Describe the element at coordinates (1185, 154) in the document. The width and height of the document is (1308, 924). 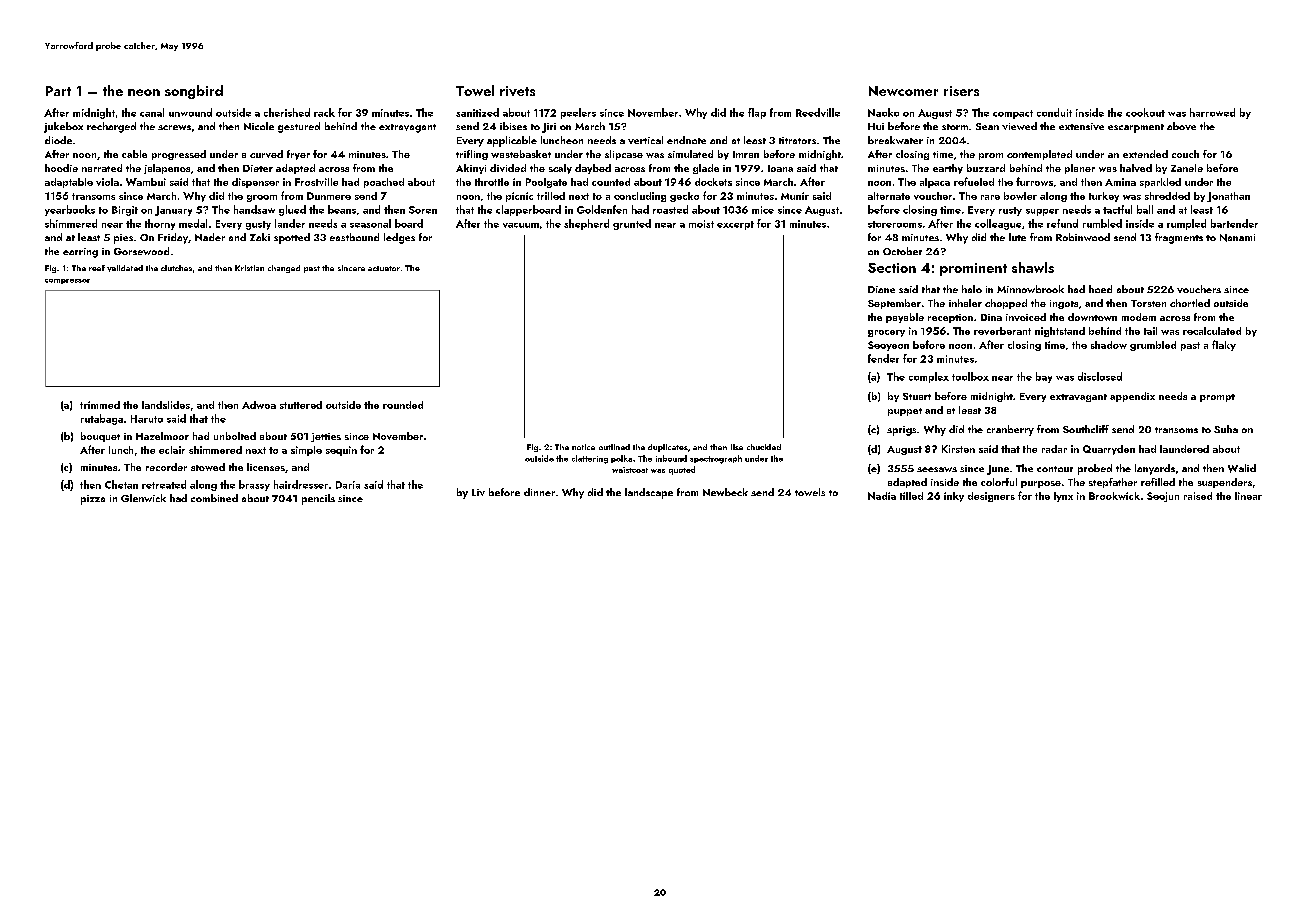
I see `couch` at that location.
